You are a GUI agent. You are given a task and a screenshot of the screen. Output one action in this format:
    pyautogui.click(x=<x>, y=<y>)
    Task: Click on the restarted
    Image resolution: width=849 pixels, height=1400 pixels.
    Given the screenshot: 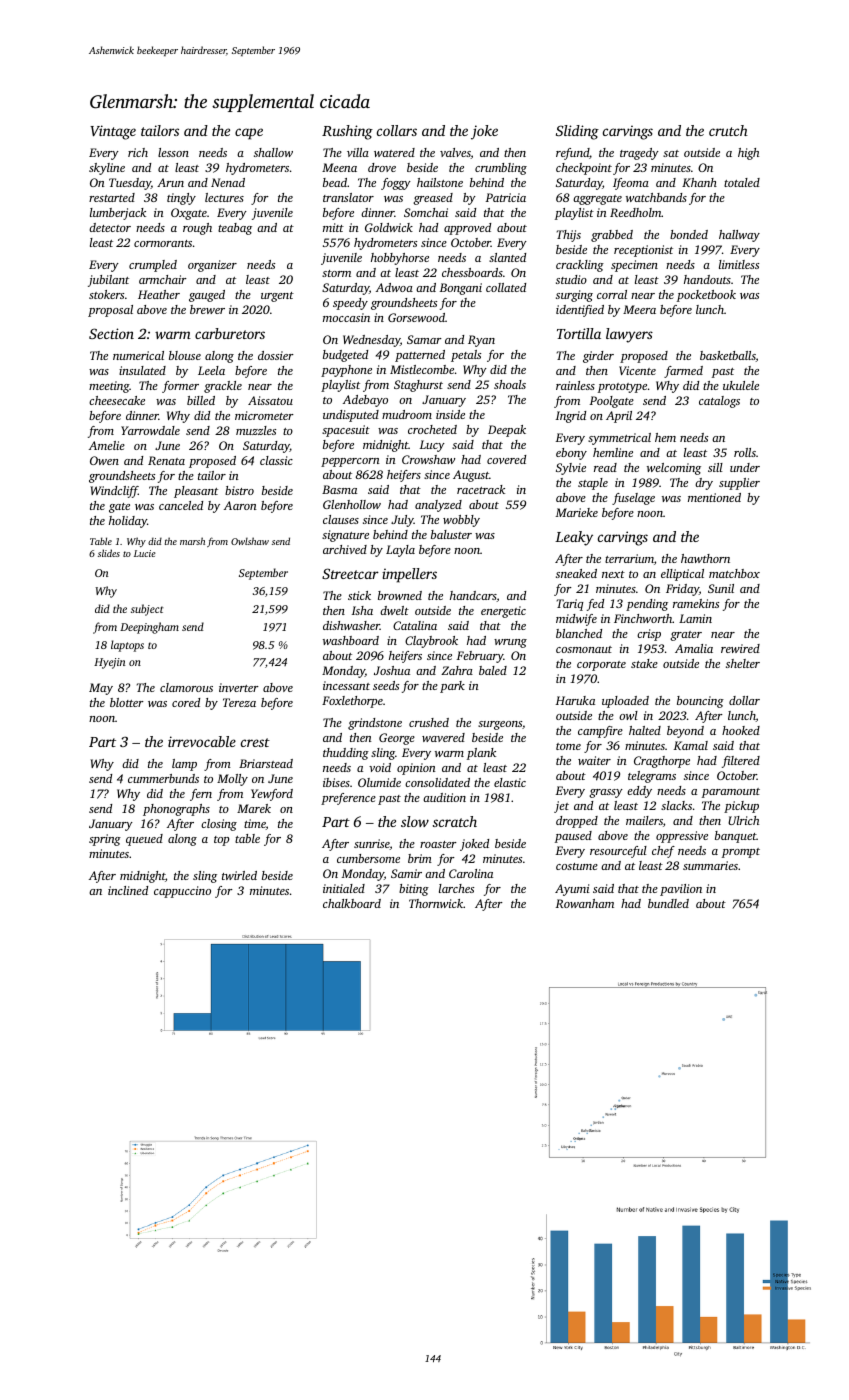 What is the action you would take?
    pyautogui.click(x=112, y=197)
